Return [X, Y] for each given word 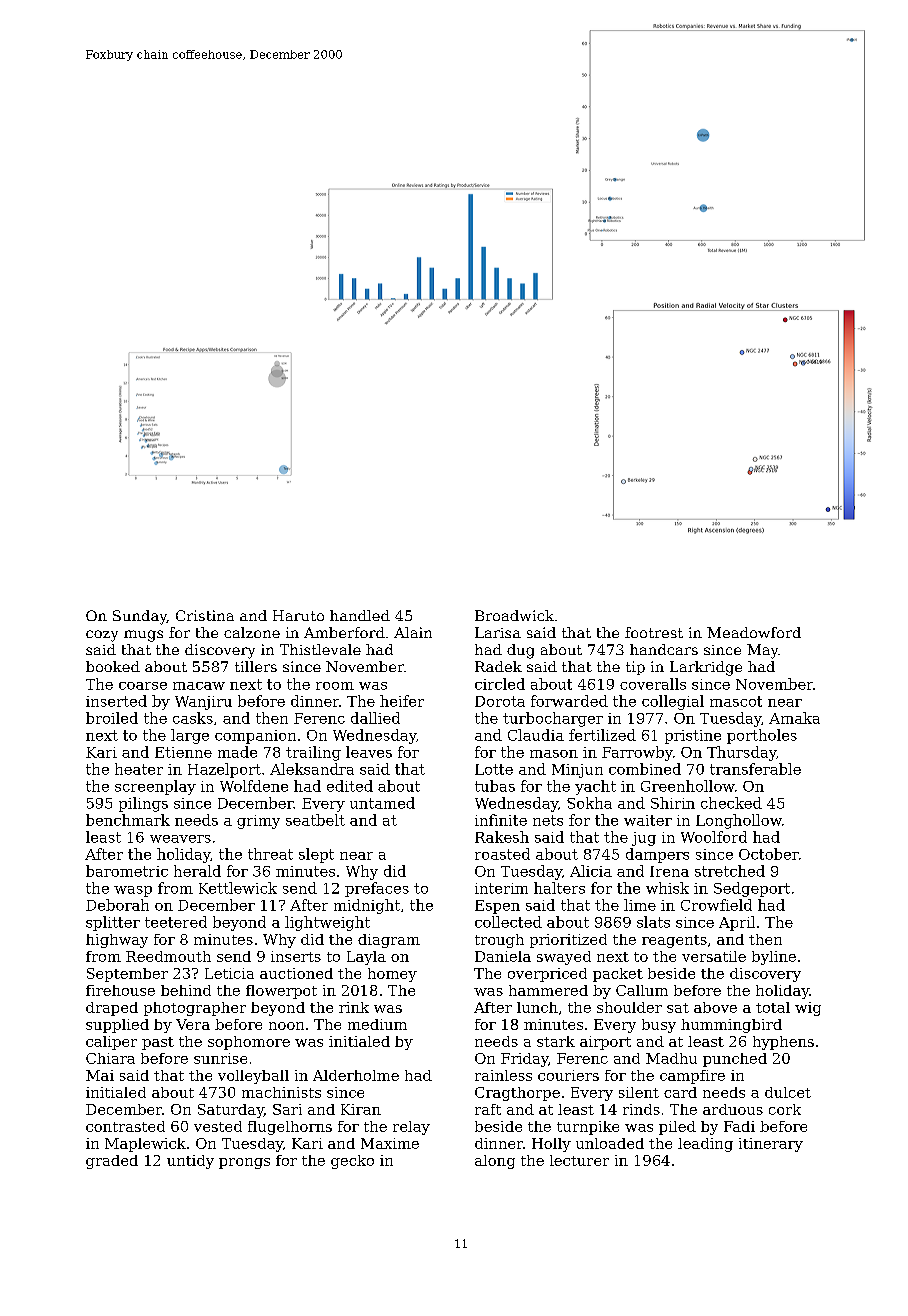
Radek [498, 666]
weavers [180, 839]
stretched [730, 871]
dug [520, 651]
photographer [195, 1009]
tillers [256, 666]
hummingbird [731, 1026]
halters [559, 888]
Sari [287, 1109]
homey [392, 975]
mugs [143, 636]
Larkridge [706, 668]
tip [635, 668]
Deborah [117, 905]
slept [316, 855]
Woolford [714, 837]
